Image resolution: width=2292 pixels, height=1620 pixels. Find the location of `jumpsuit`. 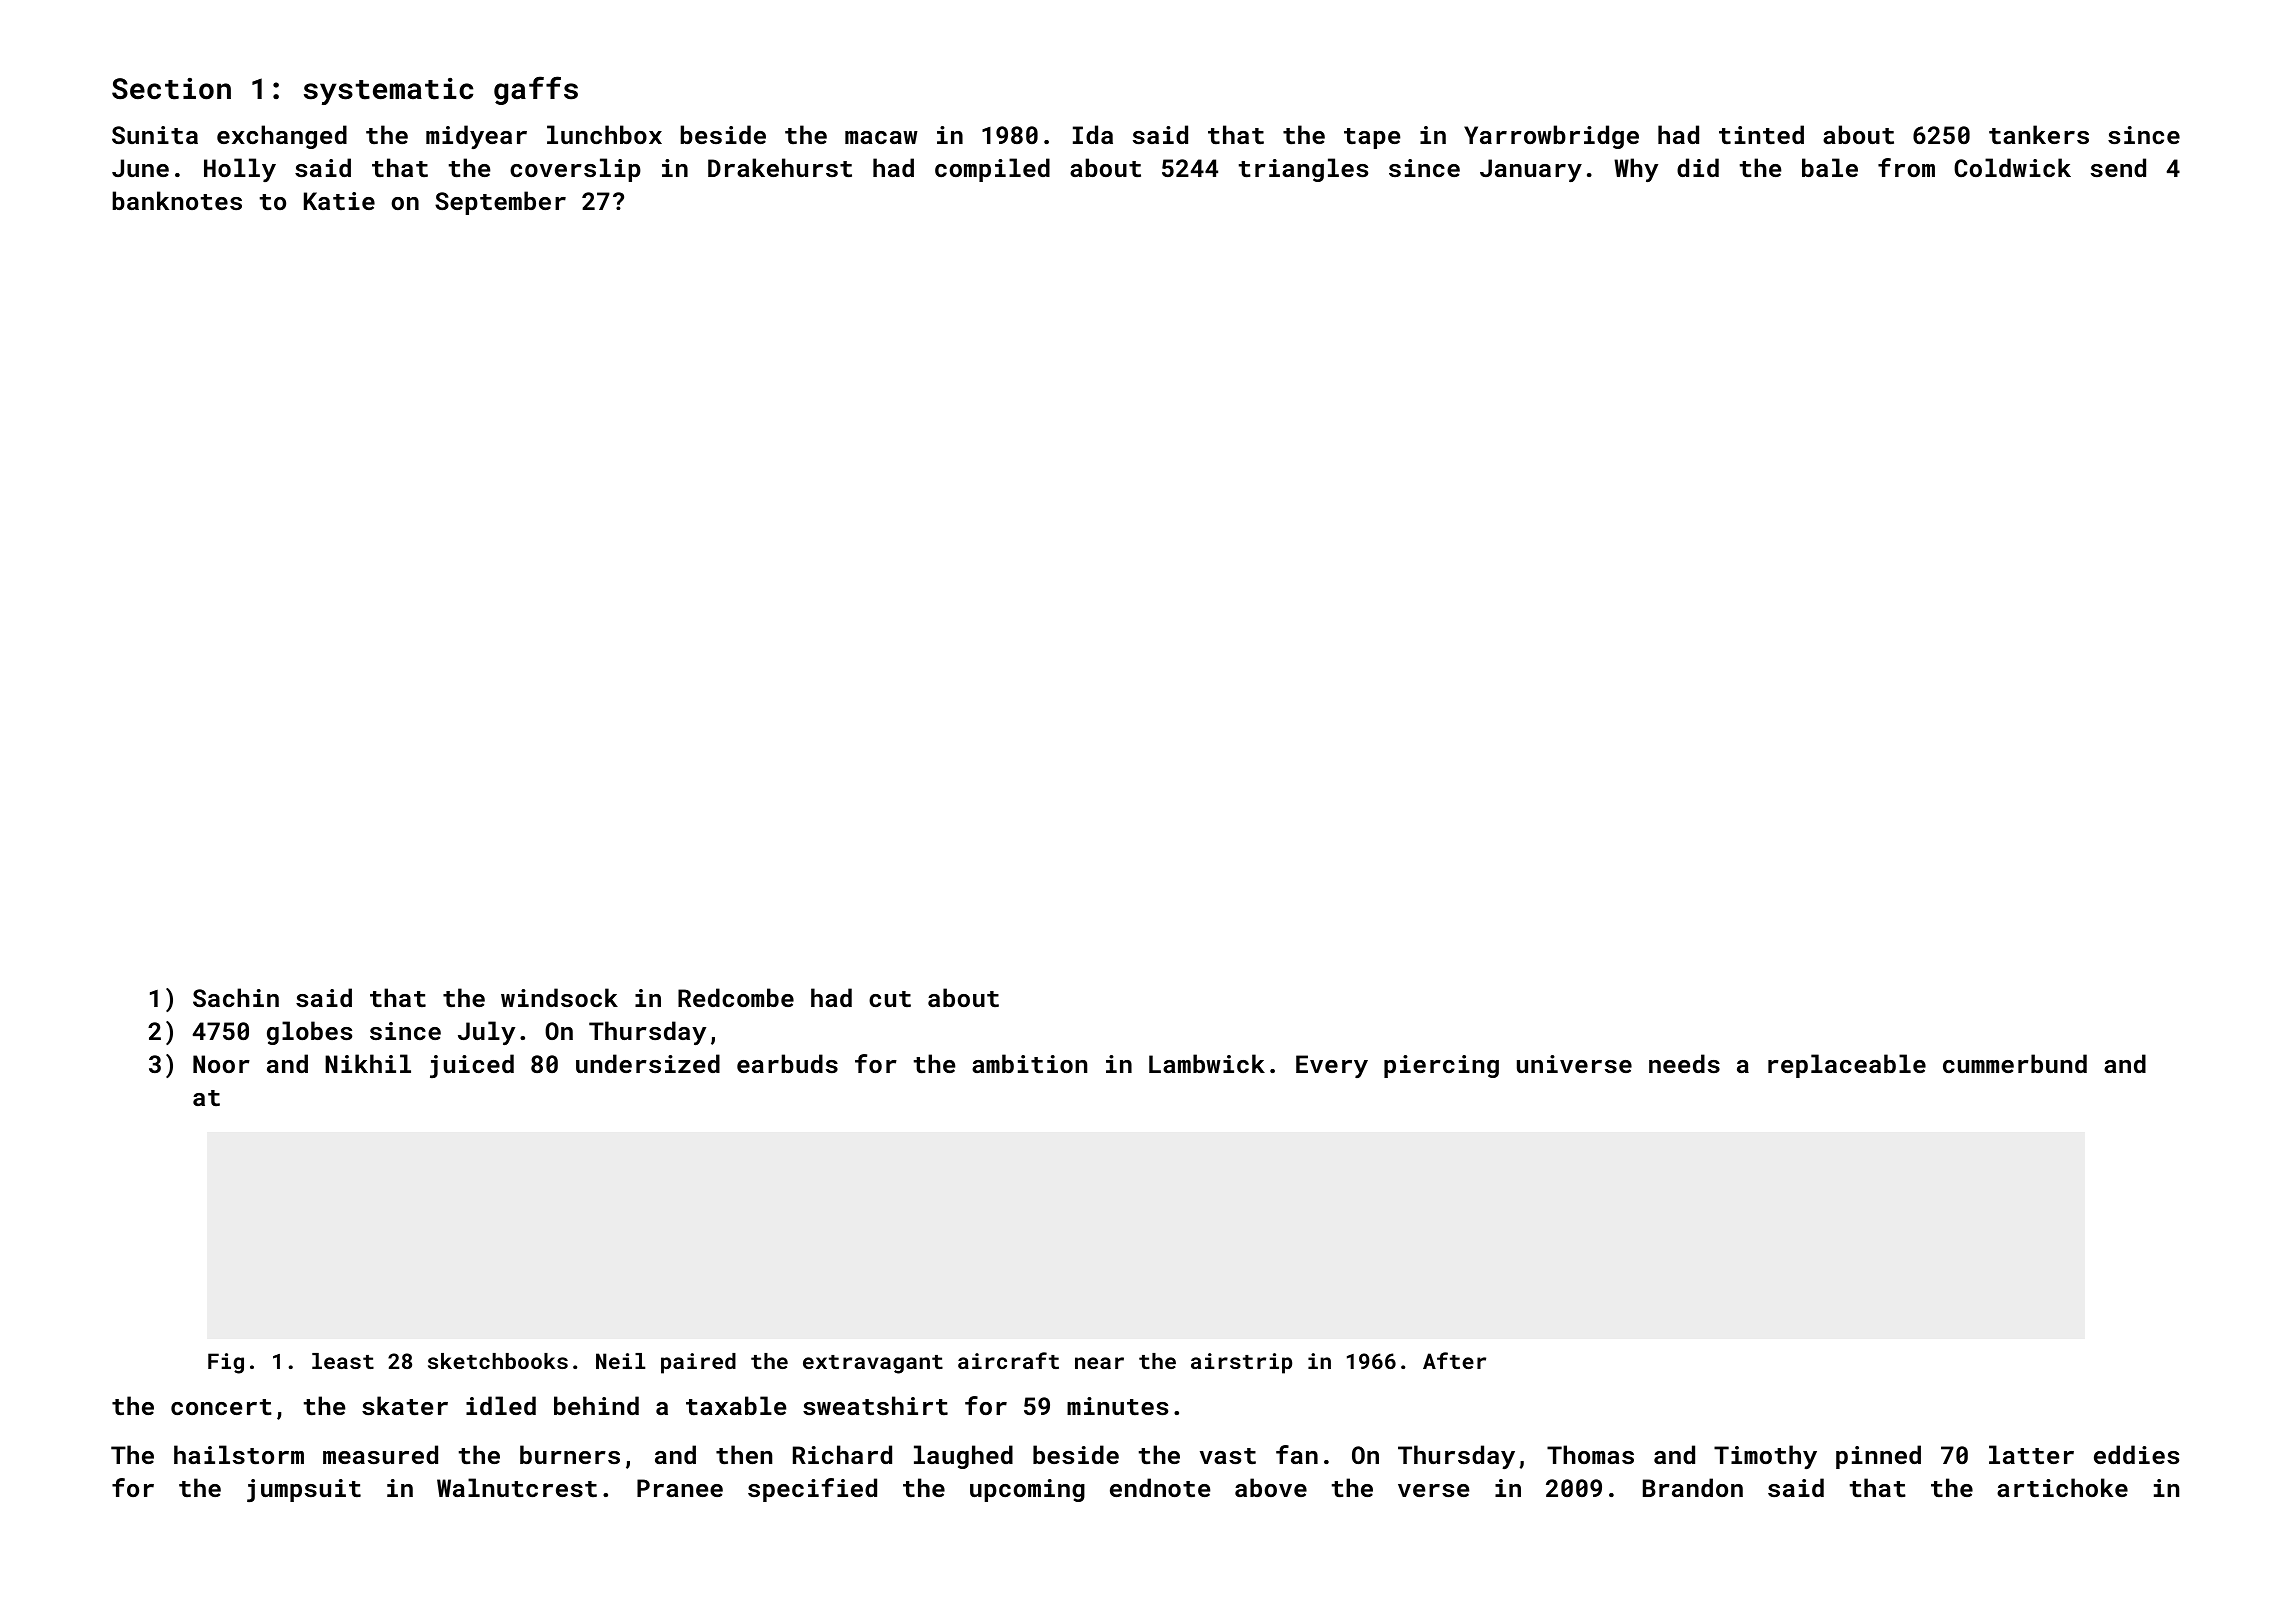

jumpsuit is located at coordinates (304, 1490).
